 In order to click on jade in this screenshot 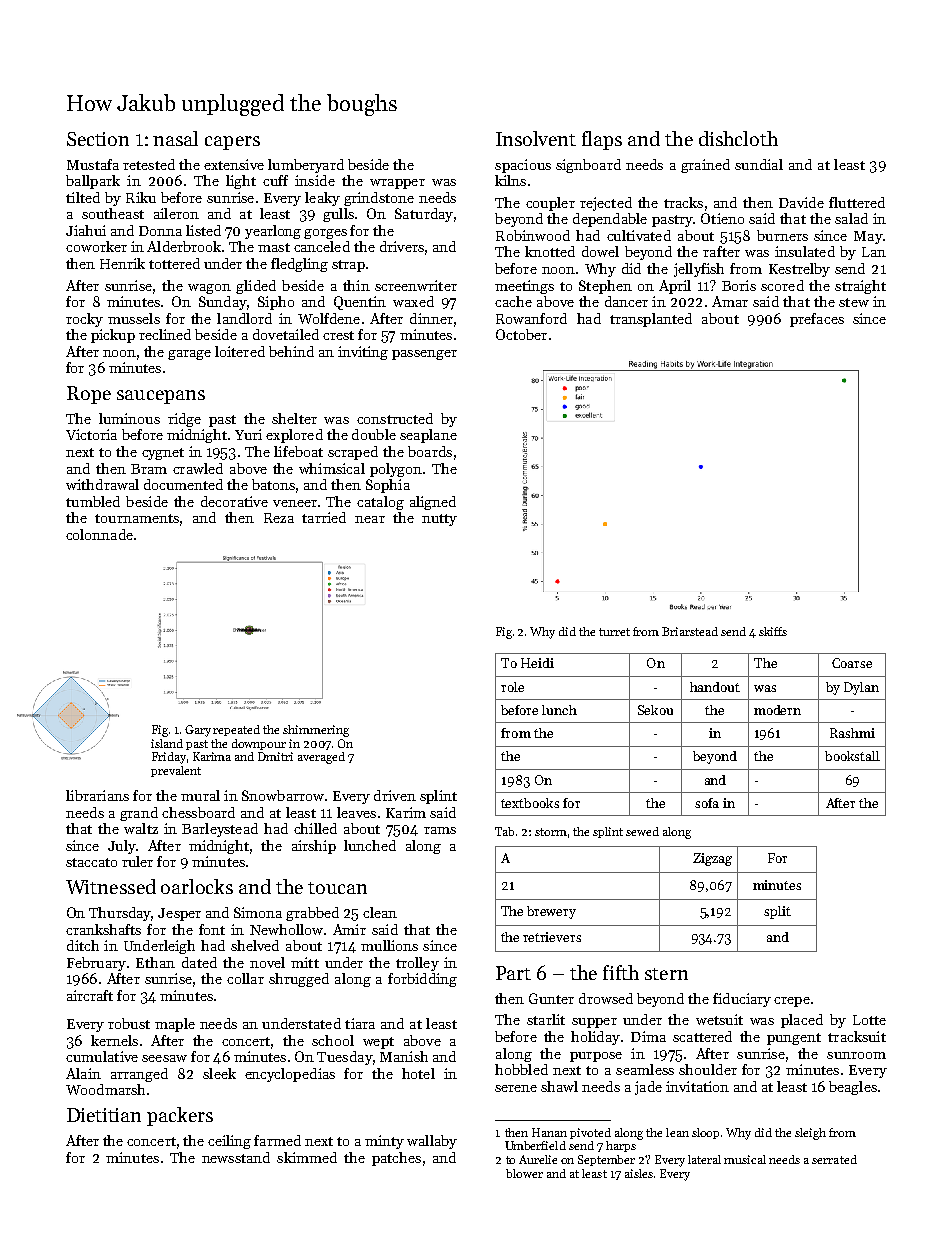, I will do `click(648, 1088)`.
